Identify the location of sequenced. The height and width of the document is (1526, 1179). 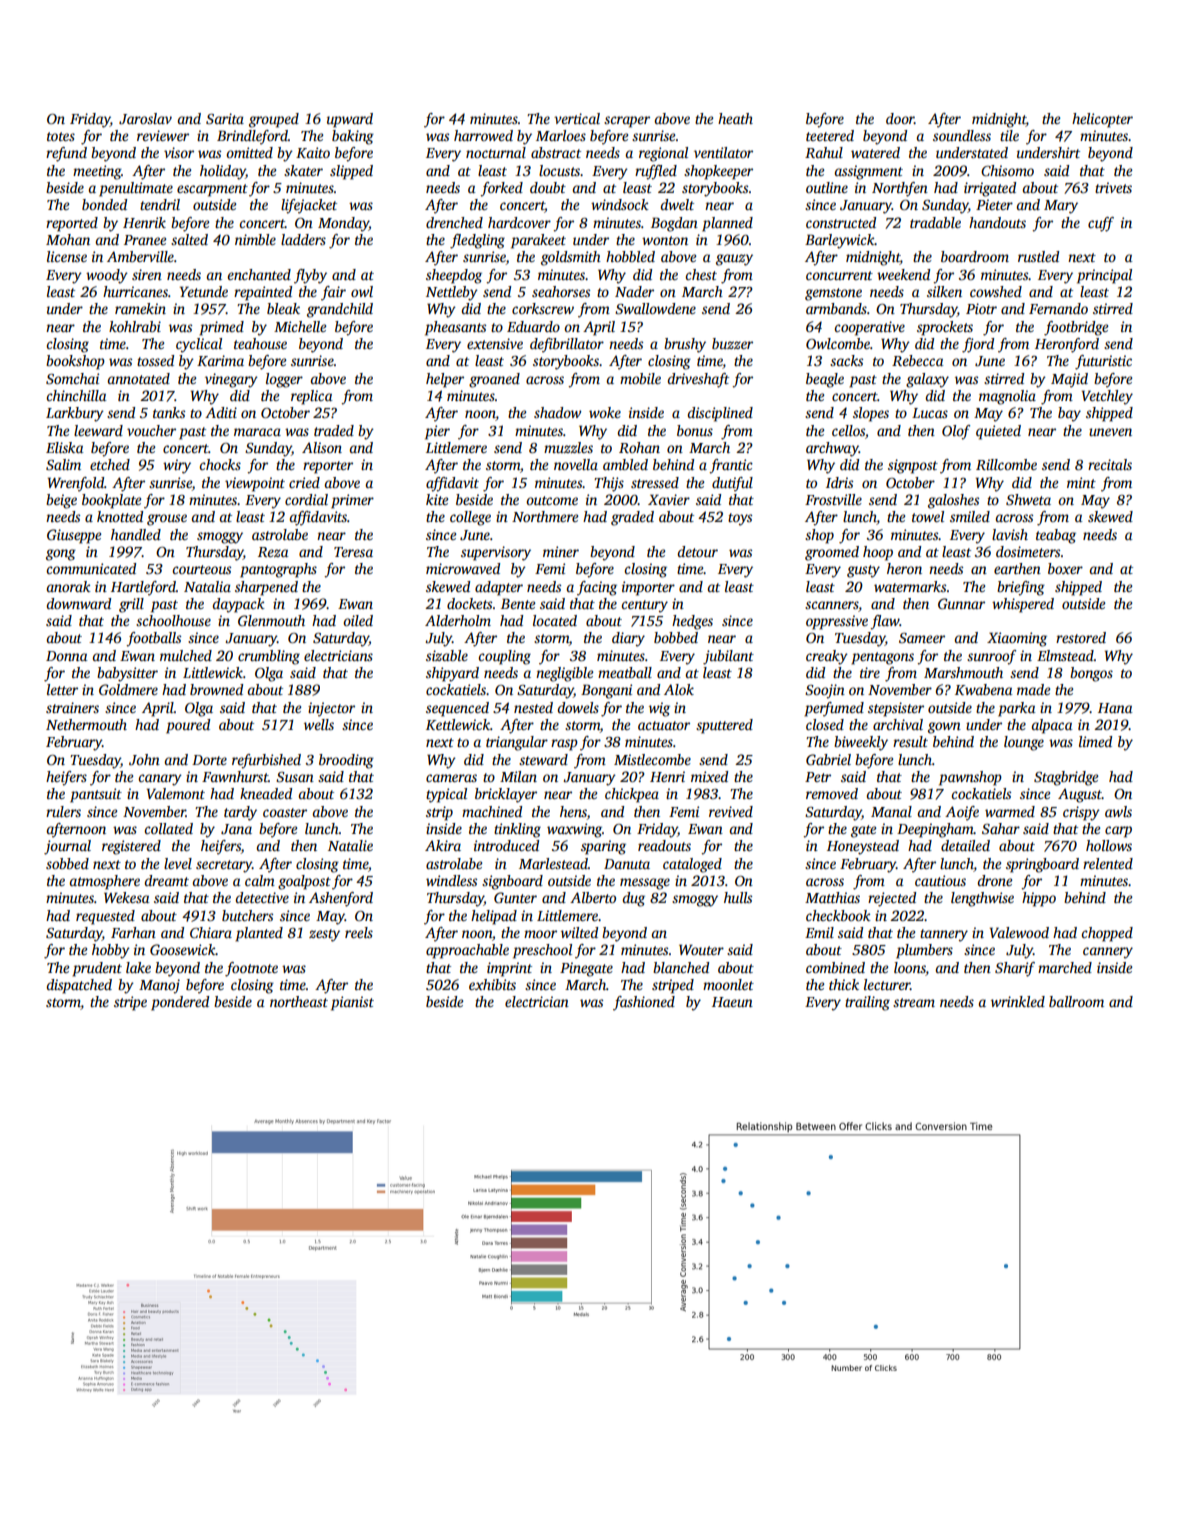
(457, 709).
